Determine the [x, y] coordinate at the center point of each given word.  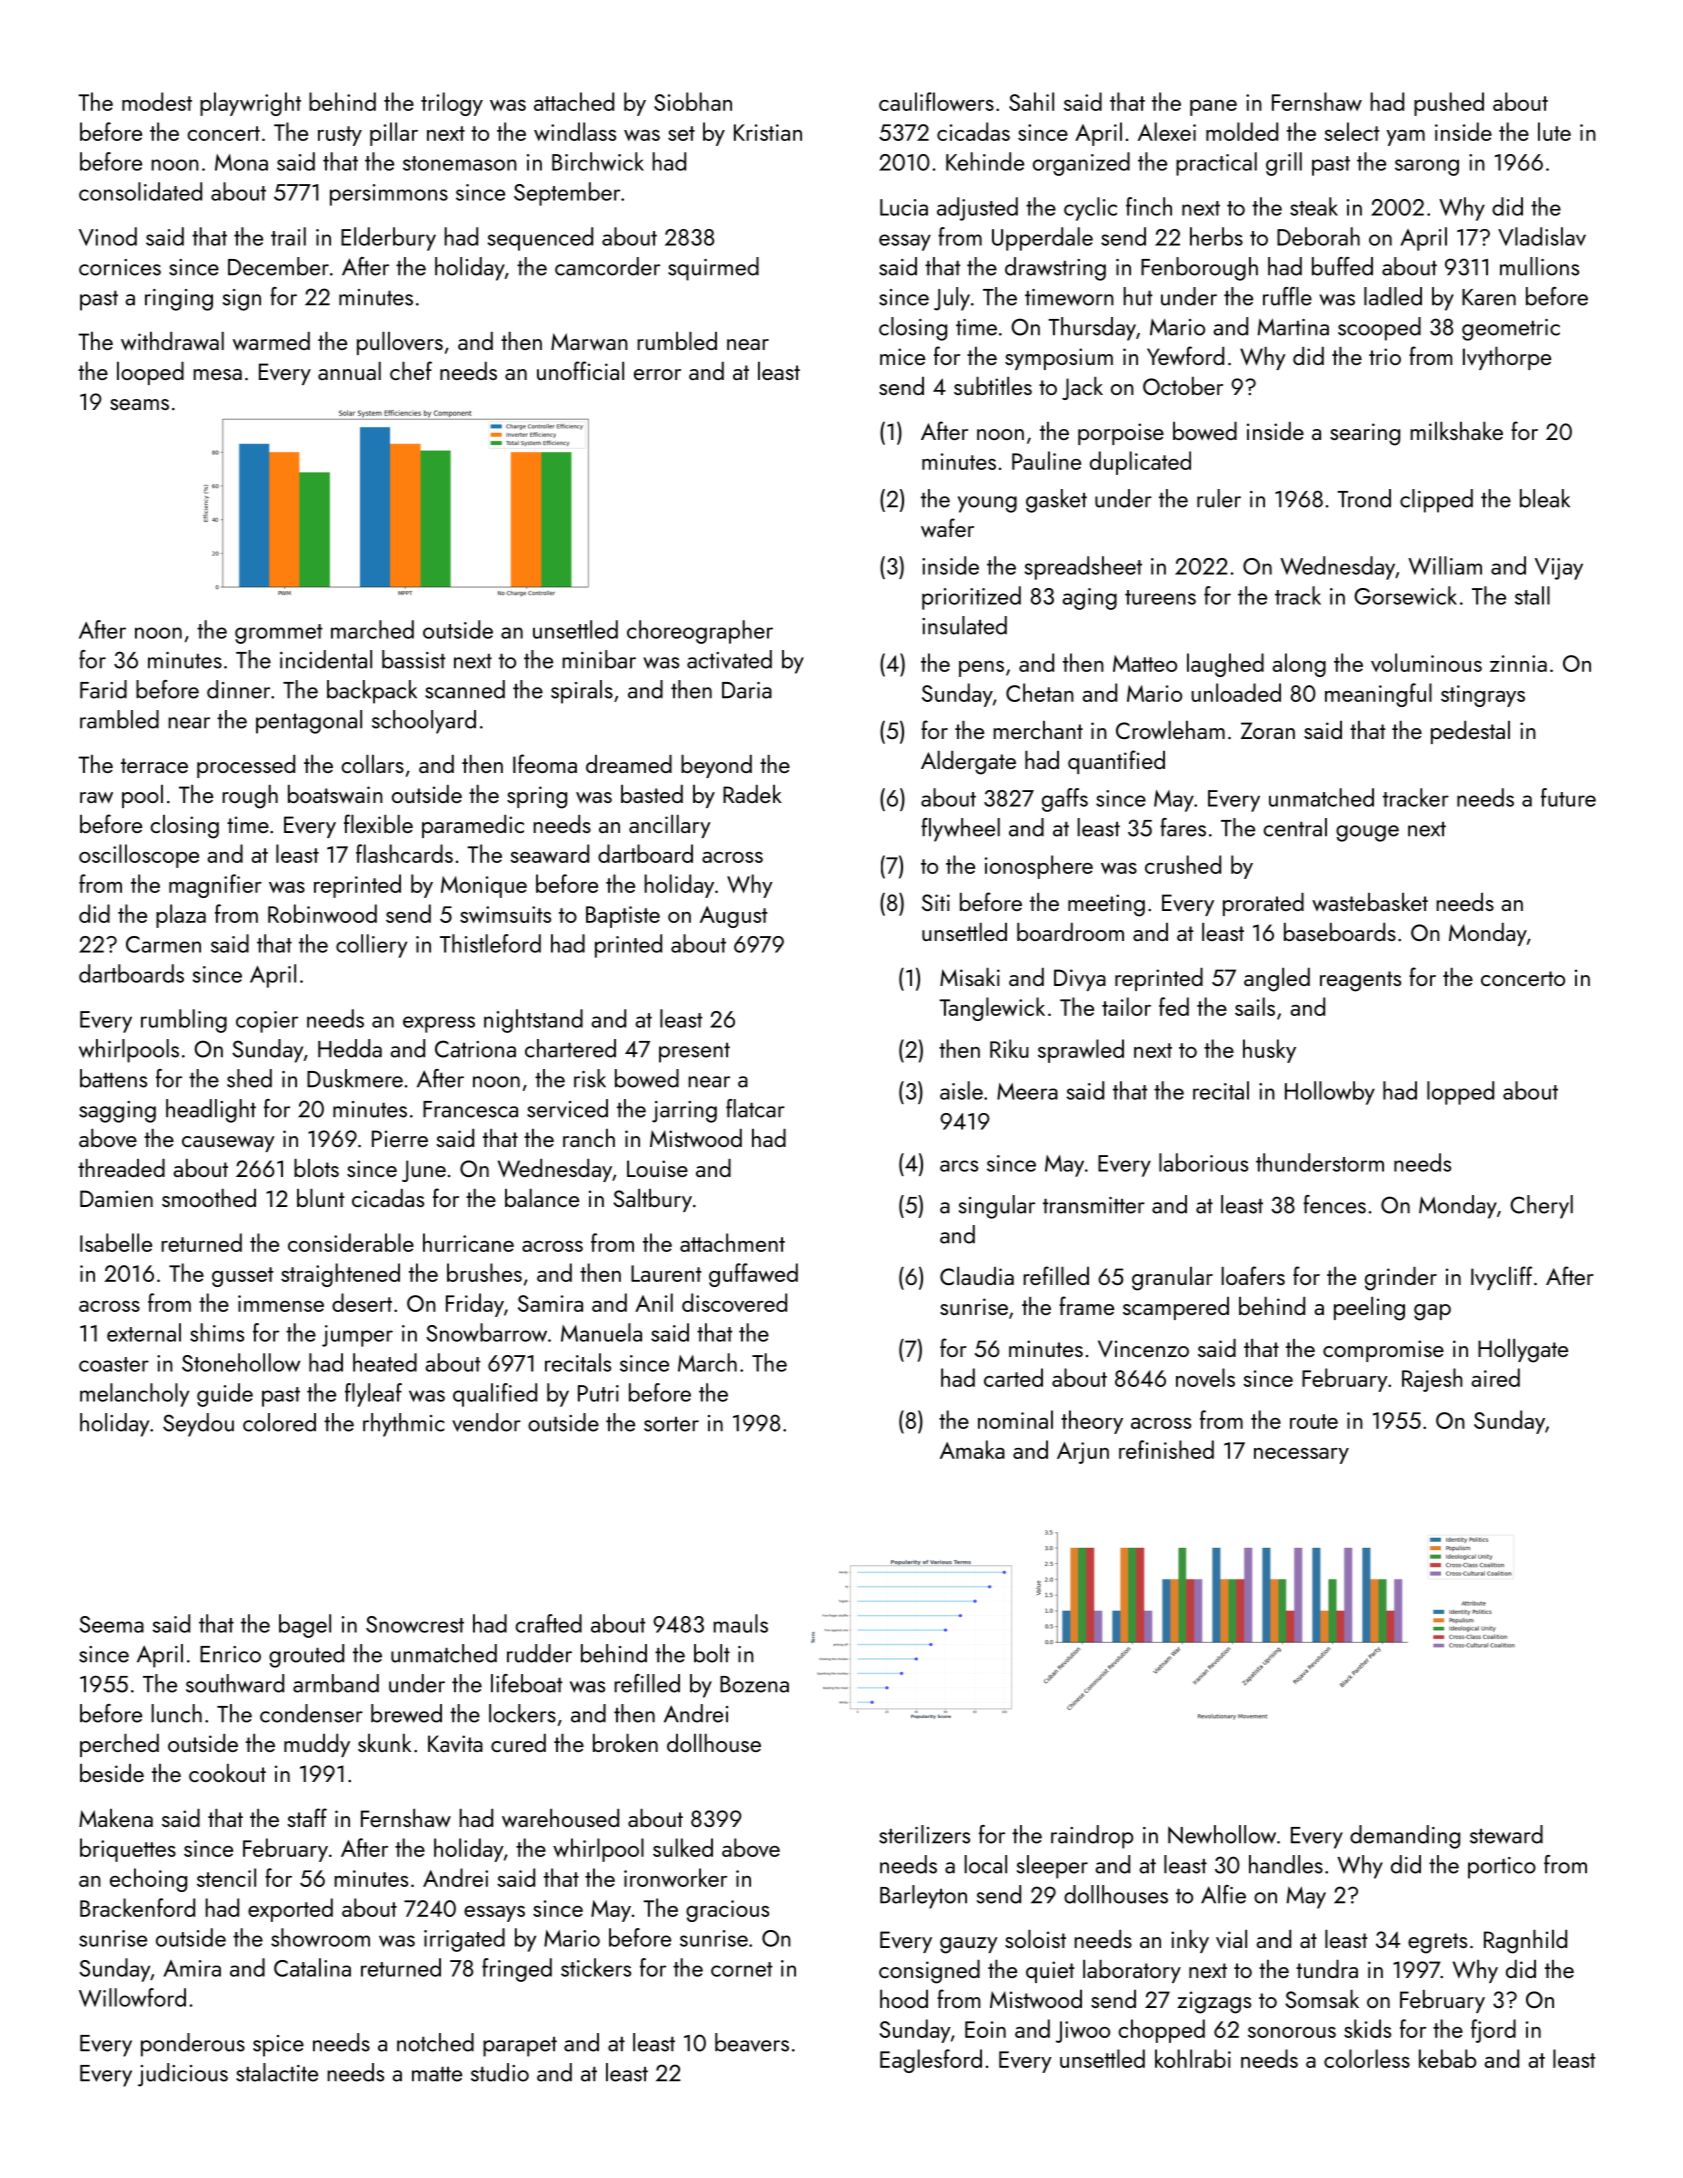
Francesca [470, 1109]
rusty [340, 136]
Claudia [977, 1276]
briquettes [128, 1850]
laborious [1203, 1162]
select [1352, 131]
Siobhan [693, 101]
